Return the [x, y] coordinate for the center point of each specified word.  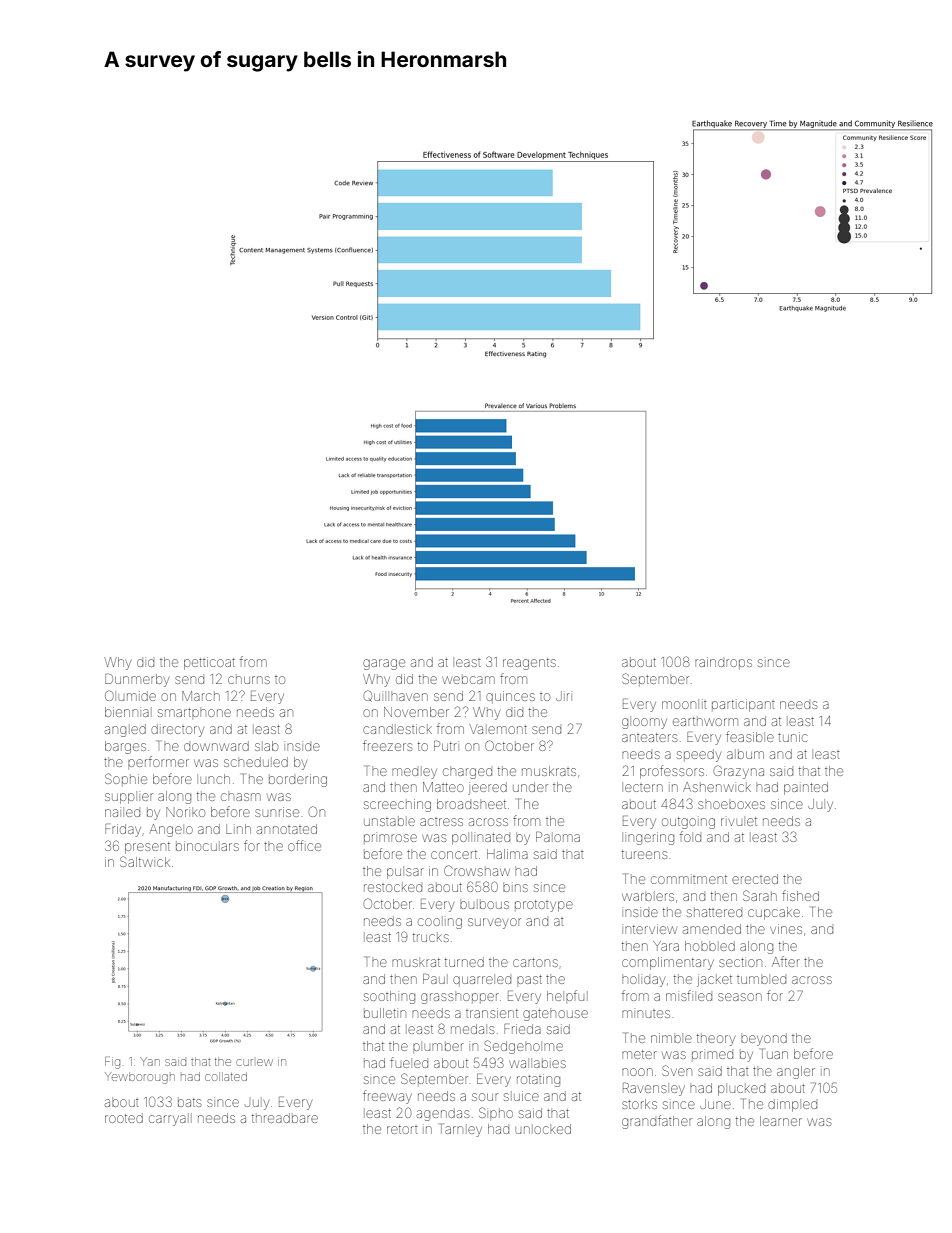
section [740, 962]
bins [515, 888]
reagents [529, 664]
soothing [389, 997]
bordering [298, 780]
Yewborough [140, 1078]
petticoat [209, 663]
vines [786, 929]
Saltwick [145, 861]
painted [806, 788]
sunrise [277, 812]
